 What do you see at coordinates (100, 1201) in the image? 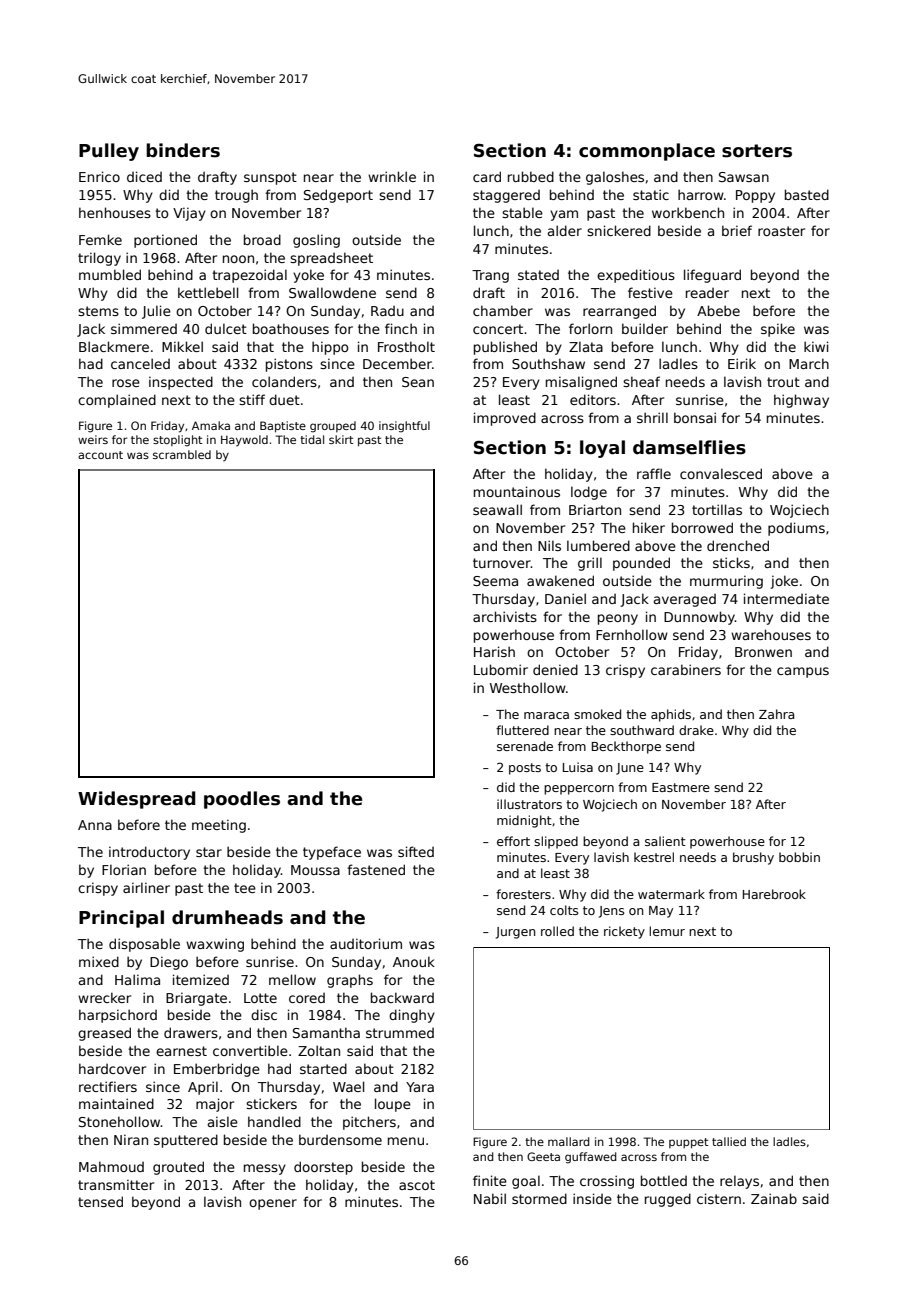
I see `tensed` at bounding box center [100, 1201].
